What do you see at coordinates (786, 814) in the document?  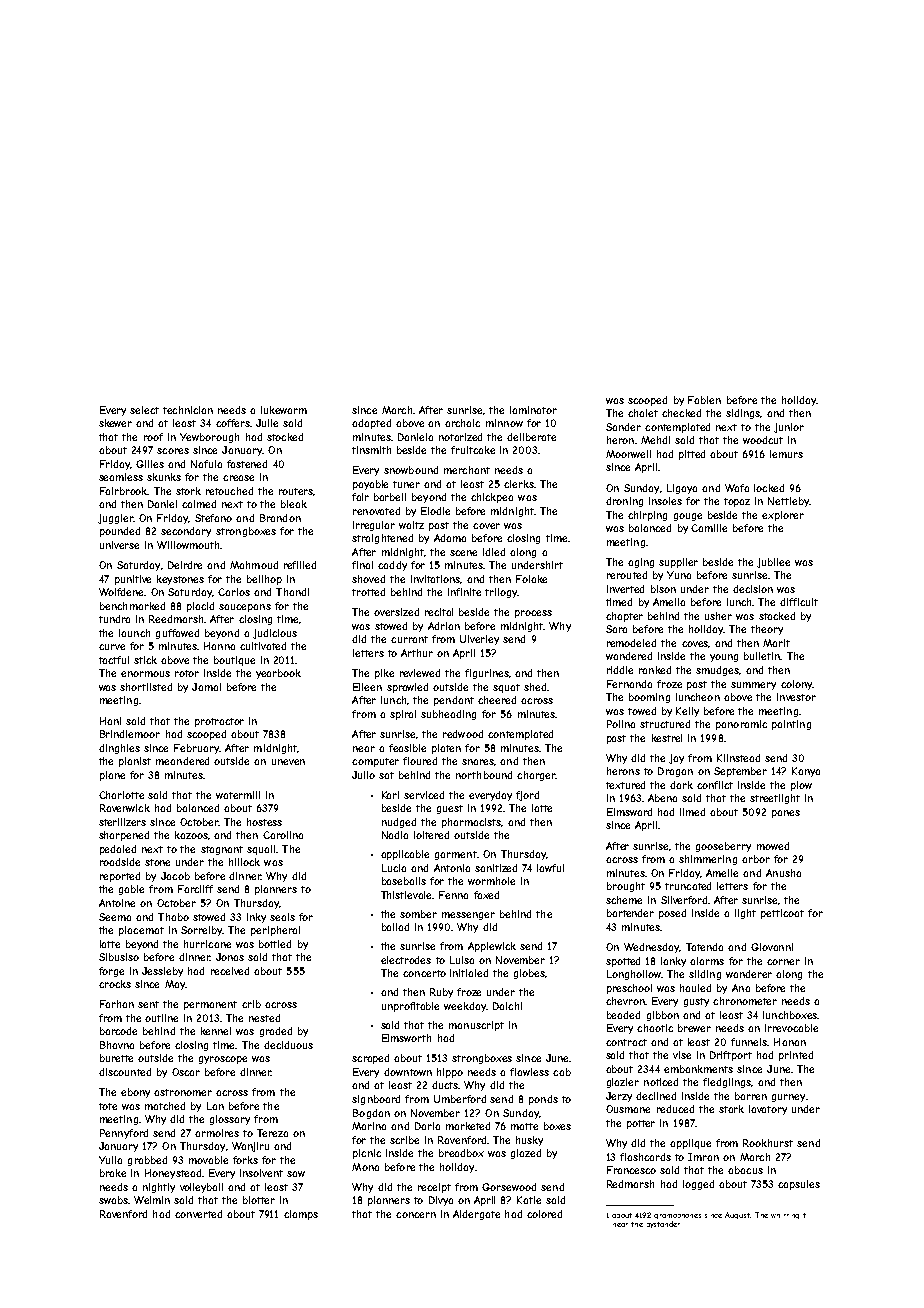 I see `panes` at bounding box center [786, 814].
